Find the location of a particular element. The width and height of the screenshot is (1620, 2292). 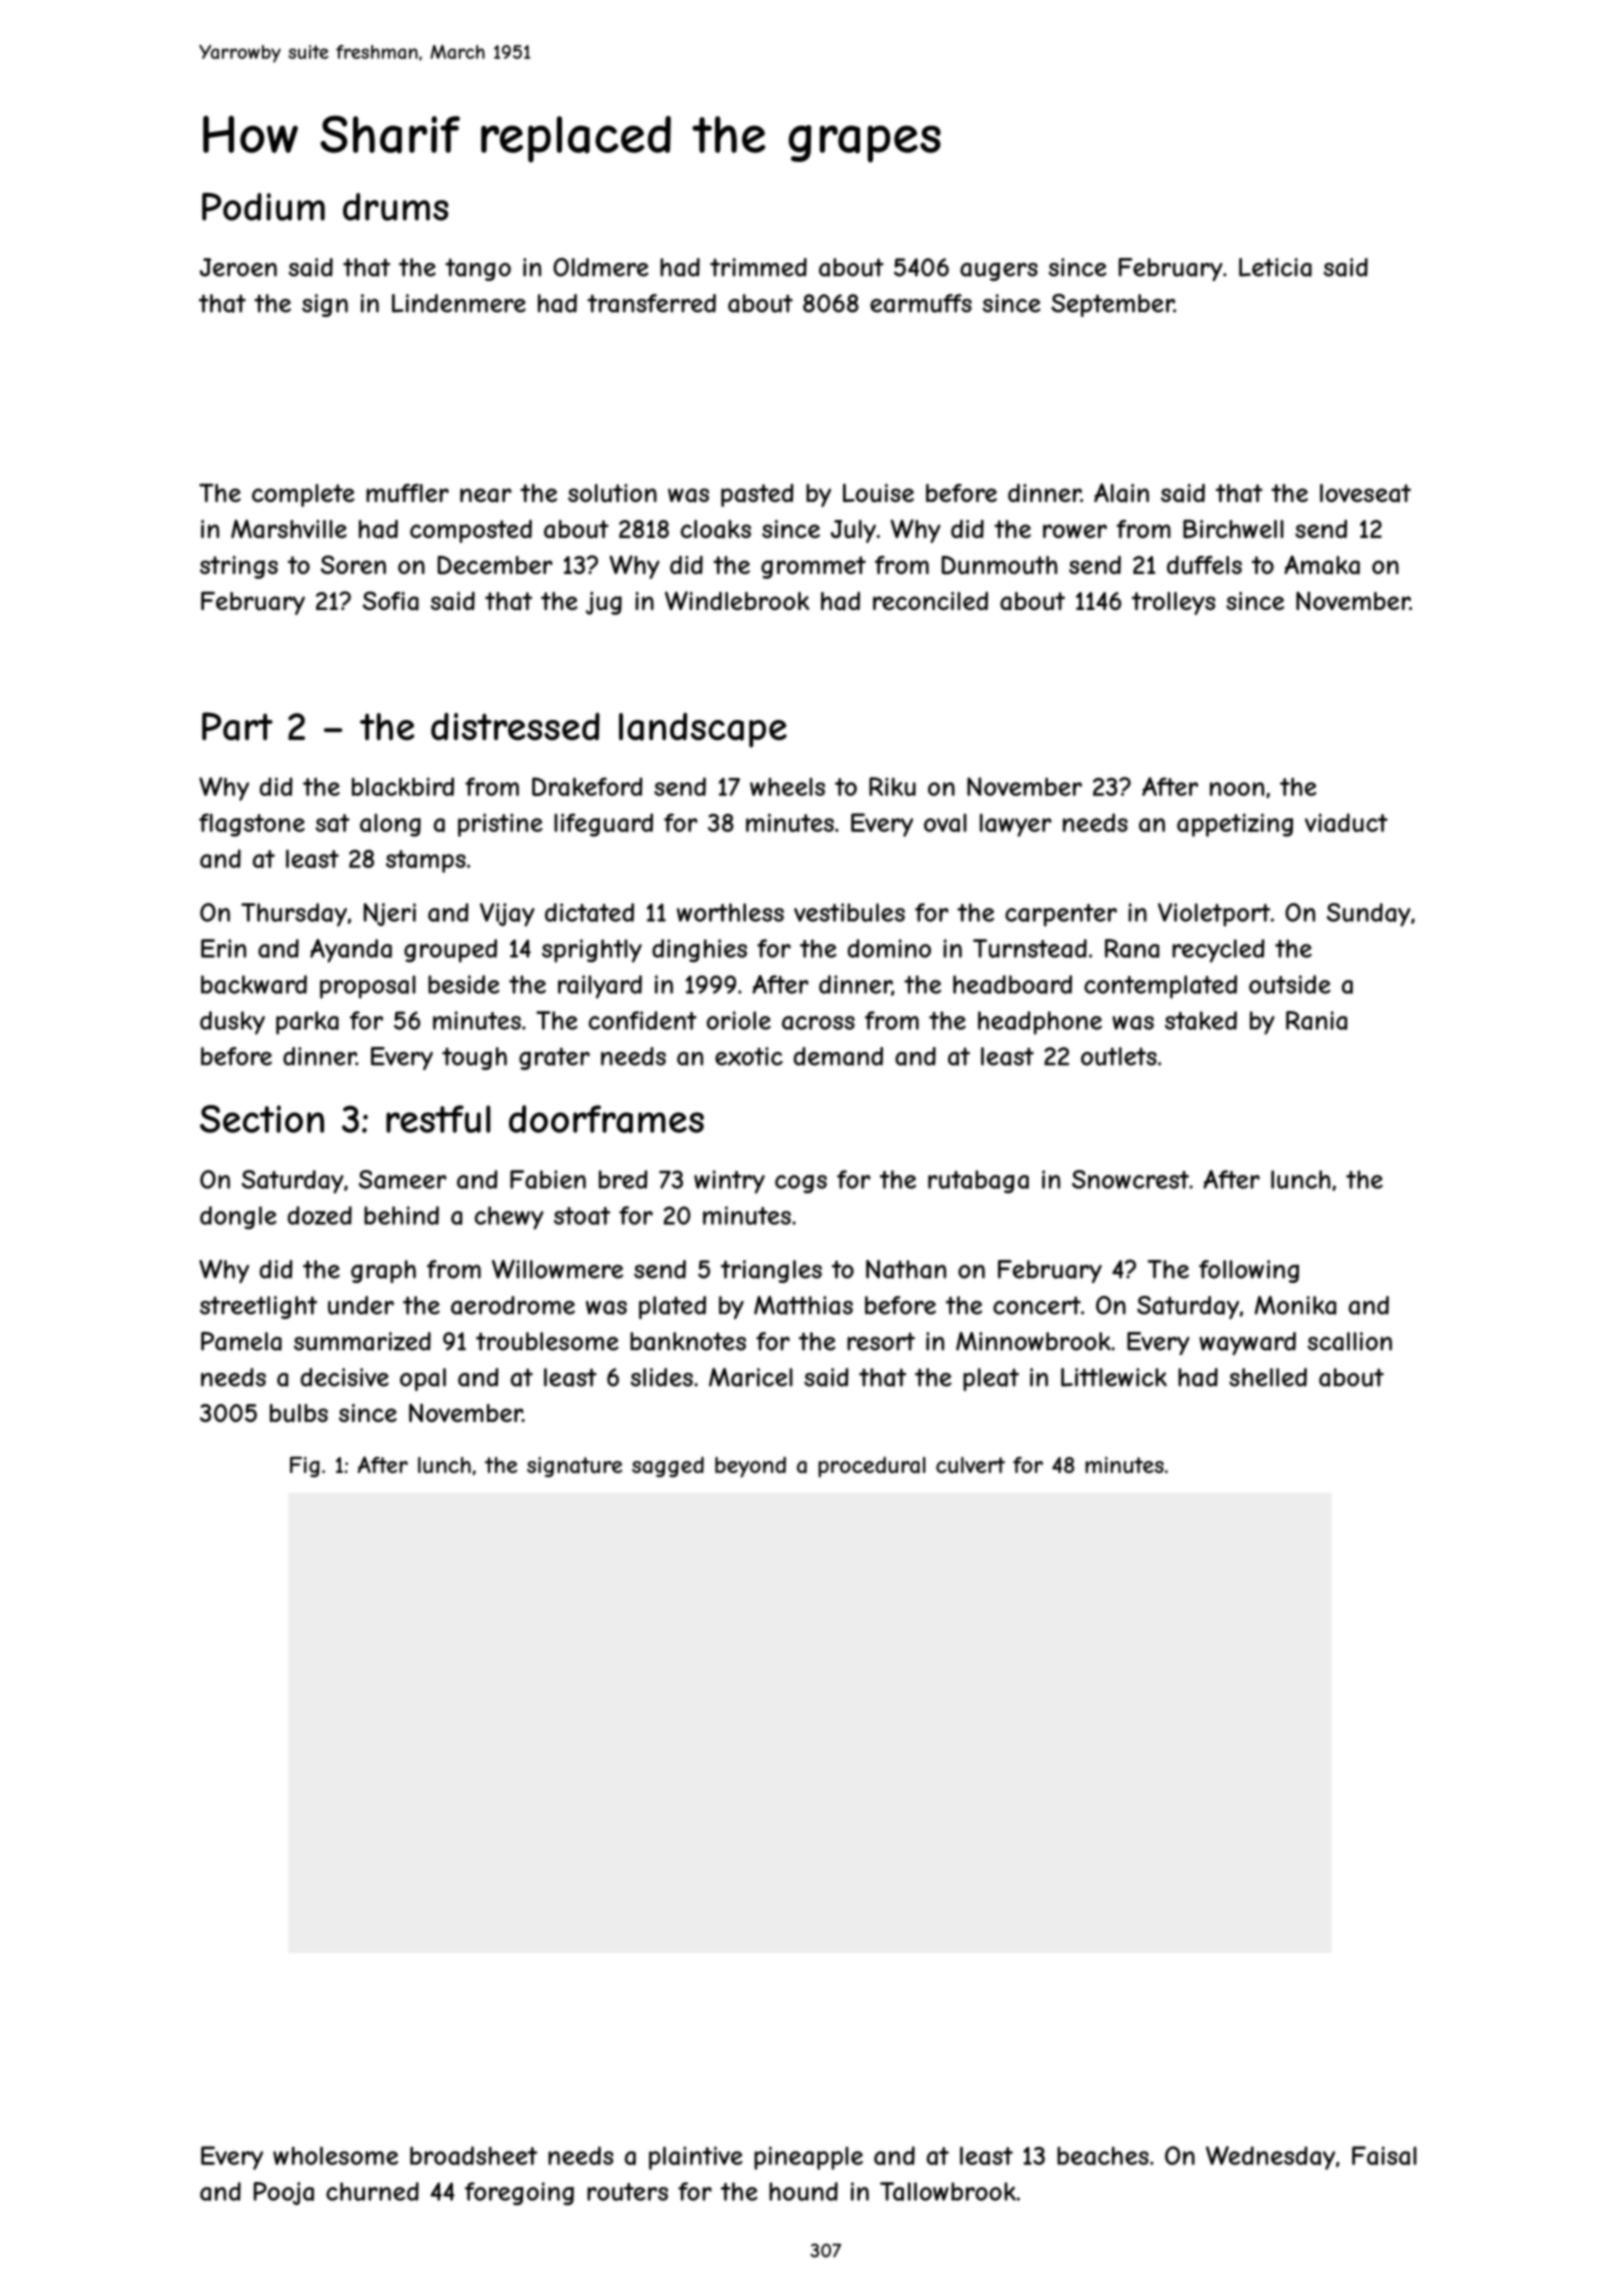

wholesome is located at coordinates (335, 2155).
